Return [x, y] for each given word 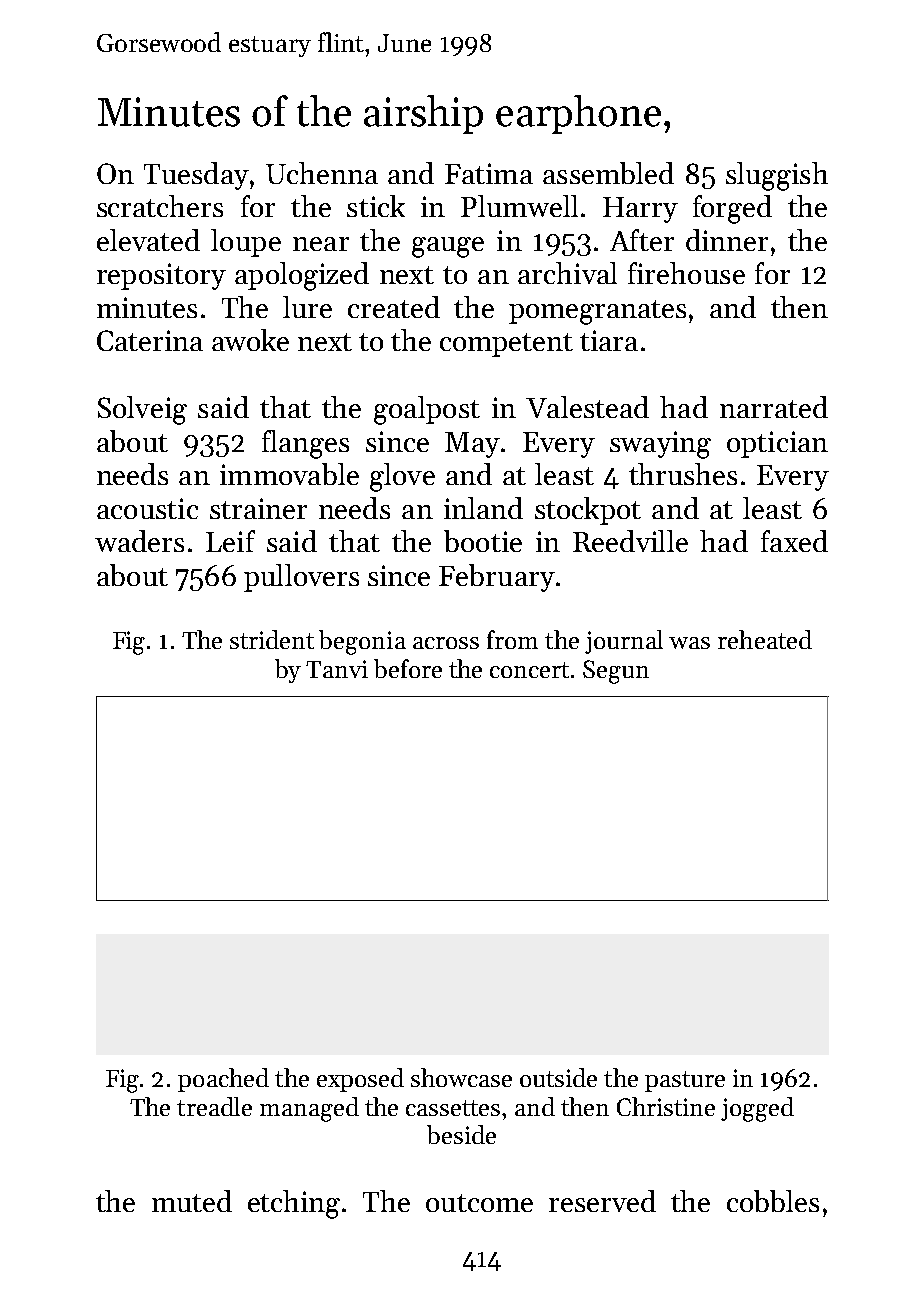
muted [192, 1201]
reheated [765, 639]
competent [506, 345]
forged [732, 209]
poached [223, 1080]
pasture [685, 1081]
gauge [448, 247]
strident [272, 639]
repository [161, 276]
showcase [461, 1077]
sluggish [777, 176]
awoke [250, 340]
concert [529, 670]
